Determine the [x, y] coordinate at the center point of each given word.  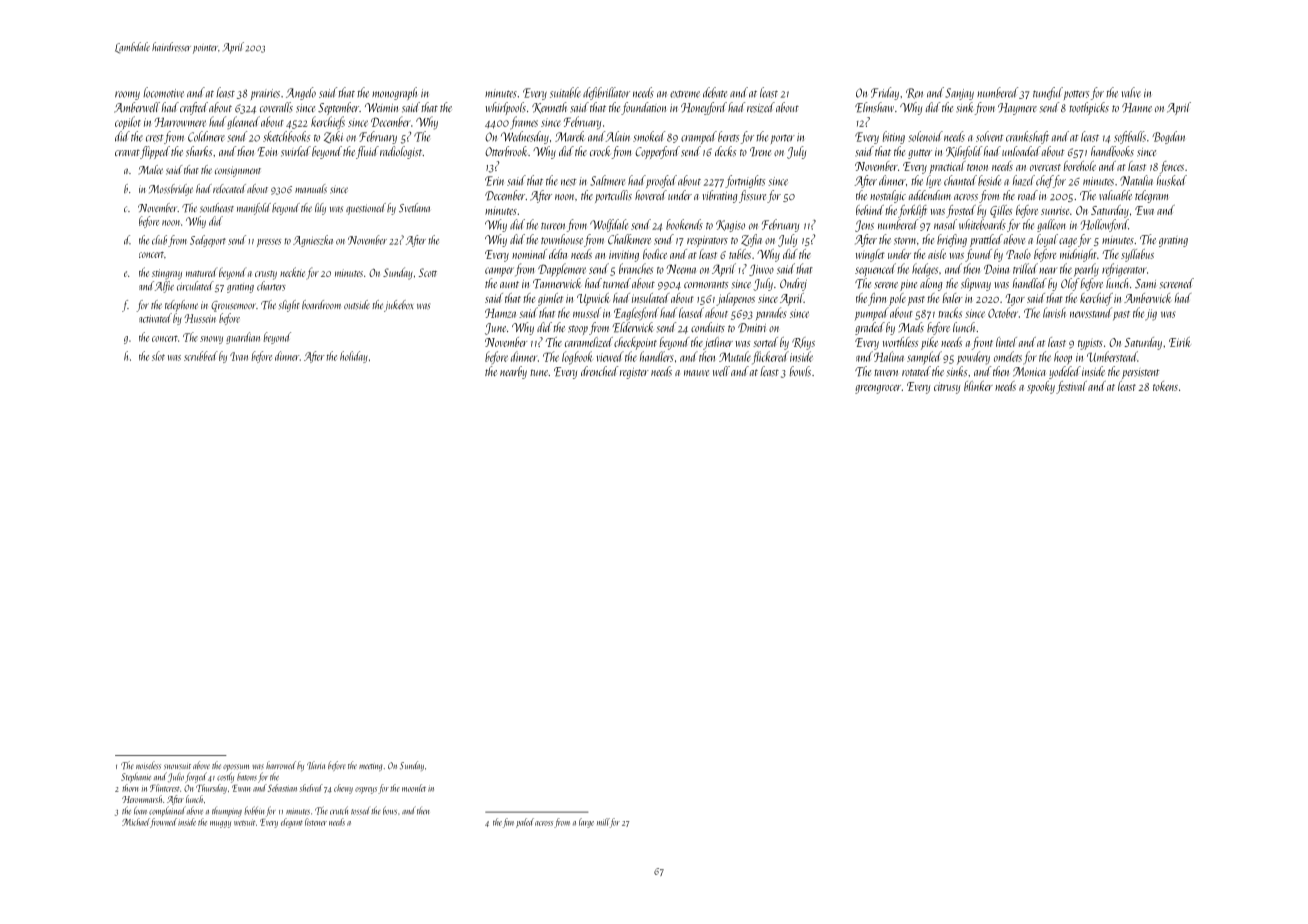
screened [1177, 283]
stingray [167, 274]
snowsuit [177, 767]
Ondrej [793, 284]
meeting [370, 767]
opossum [236, 767]
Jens [864, 226]
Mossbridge [171, 190]
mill [603, 822]
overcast [1045, 167]
